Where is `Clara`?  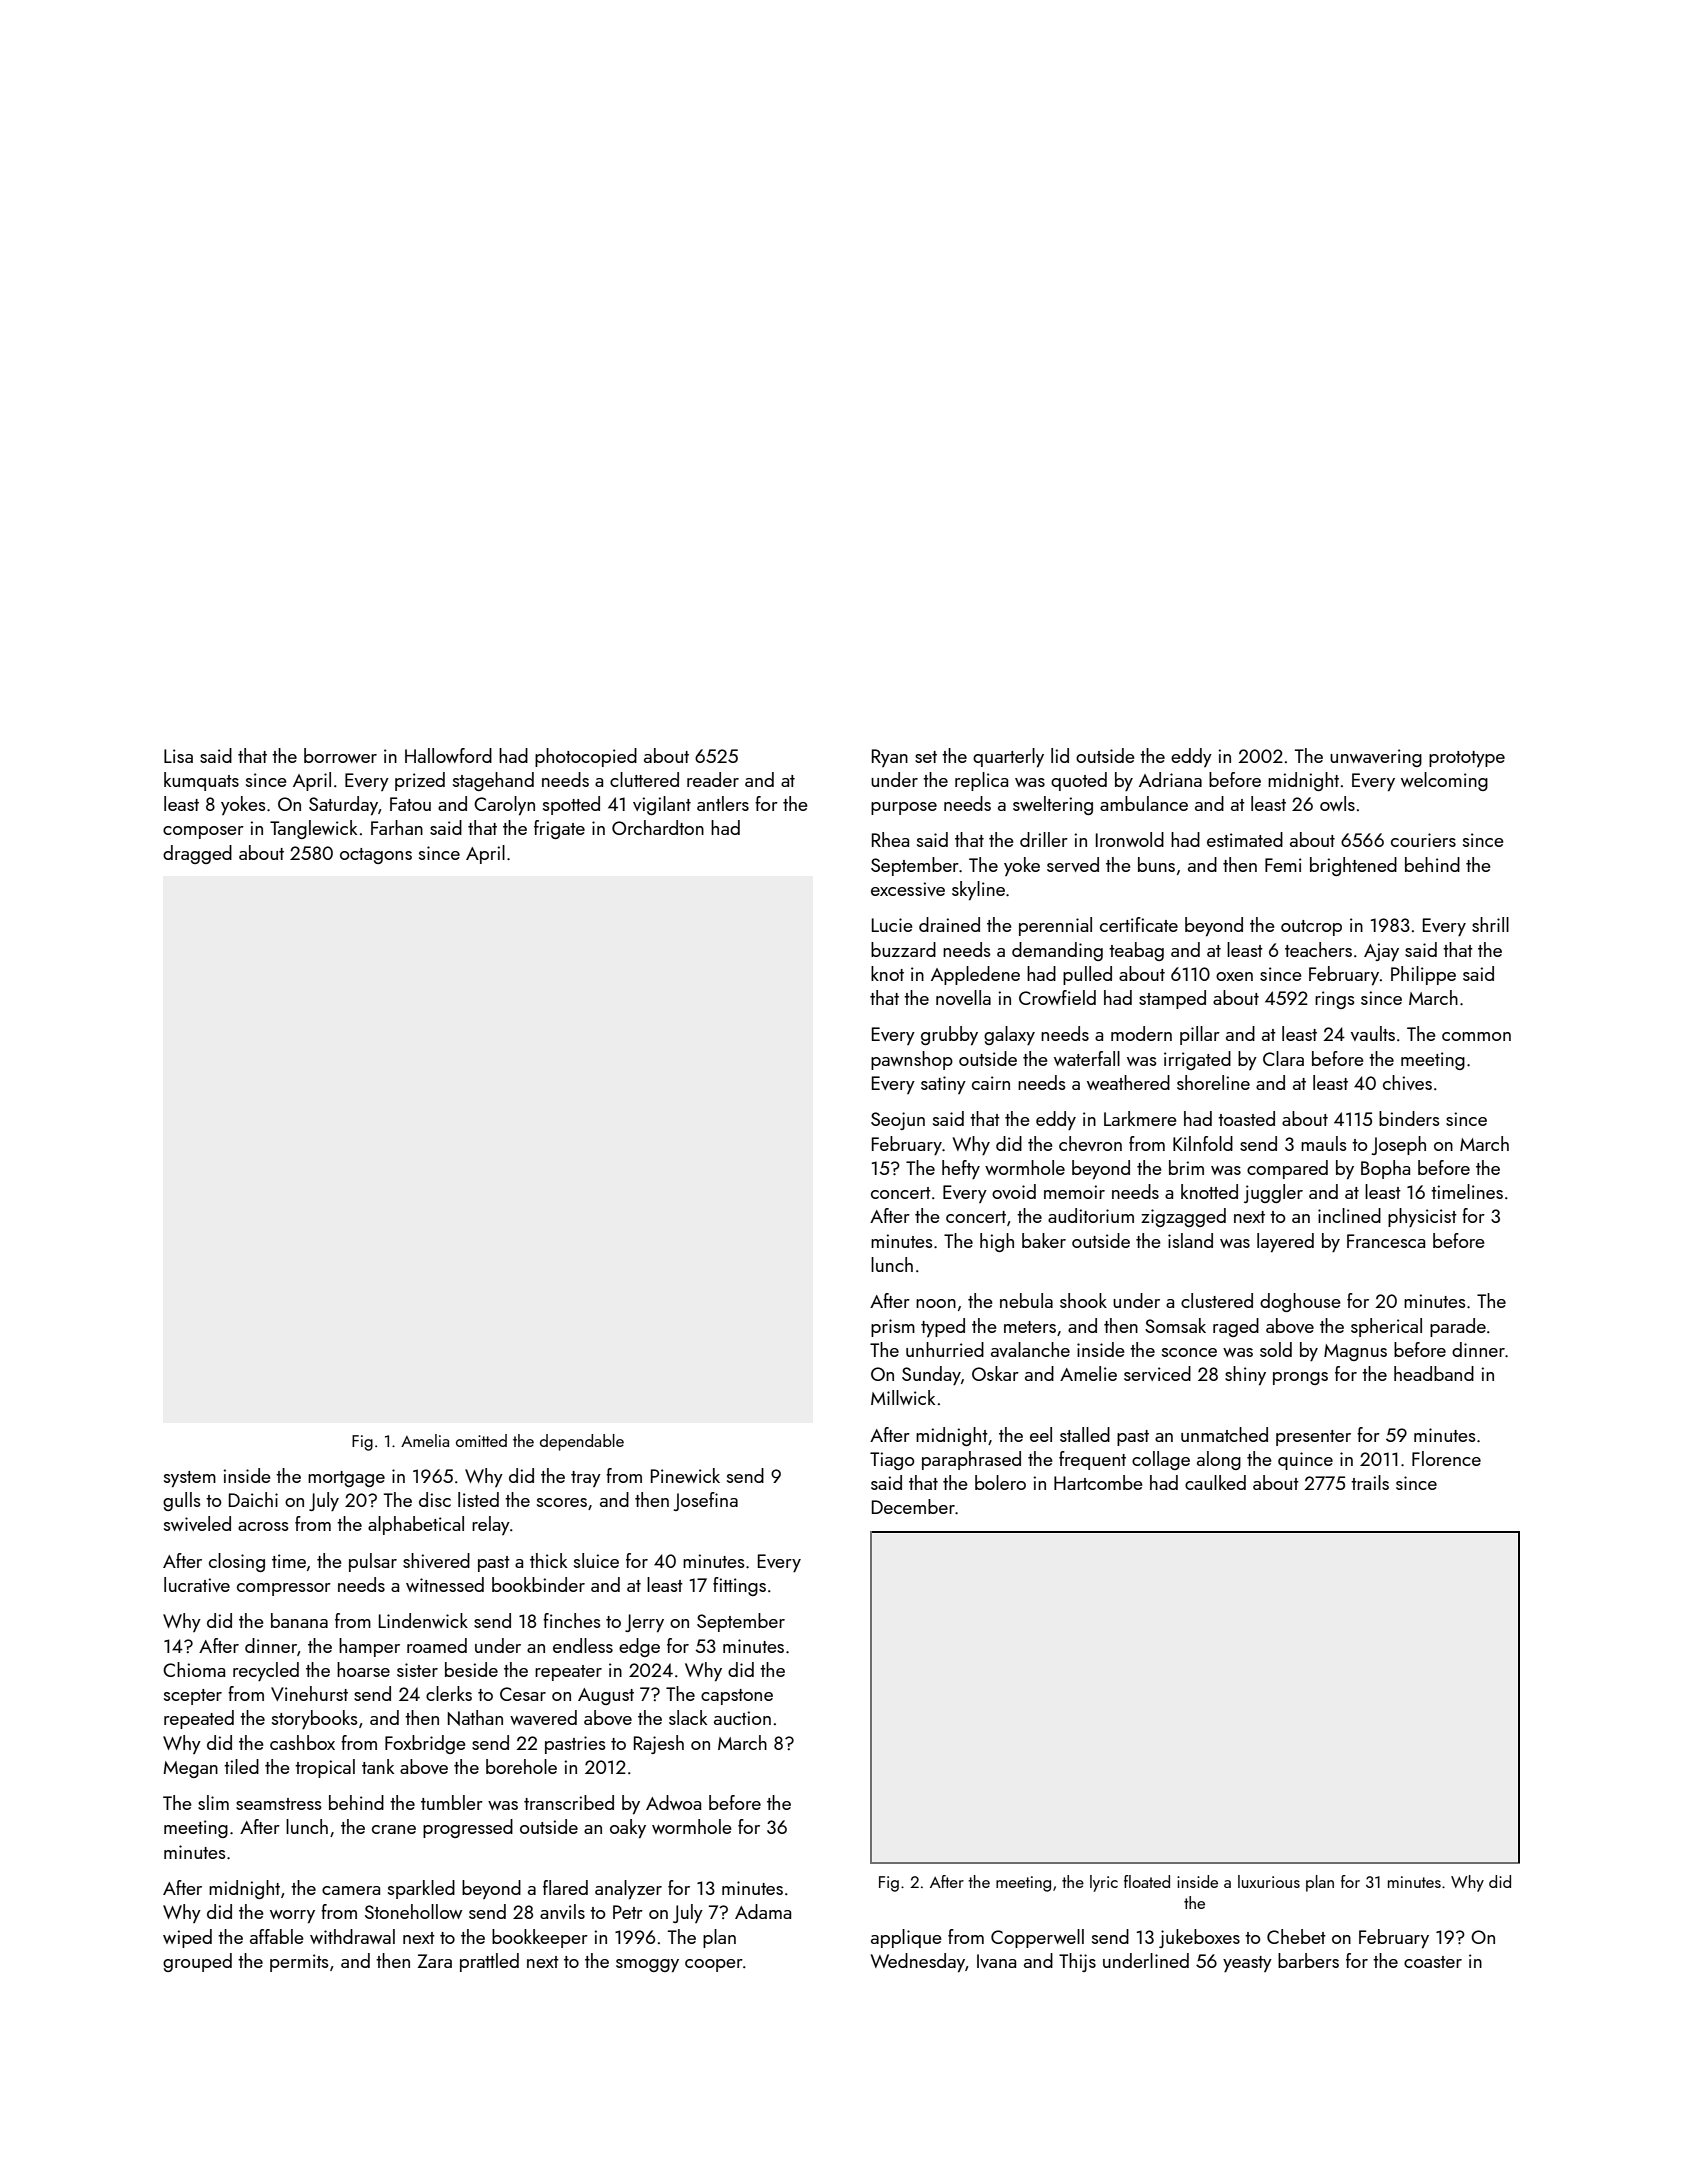 Clara is located at coordinates (1283, 1058).
